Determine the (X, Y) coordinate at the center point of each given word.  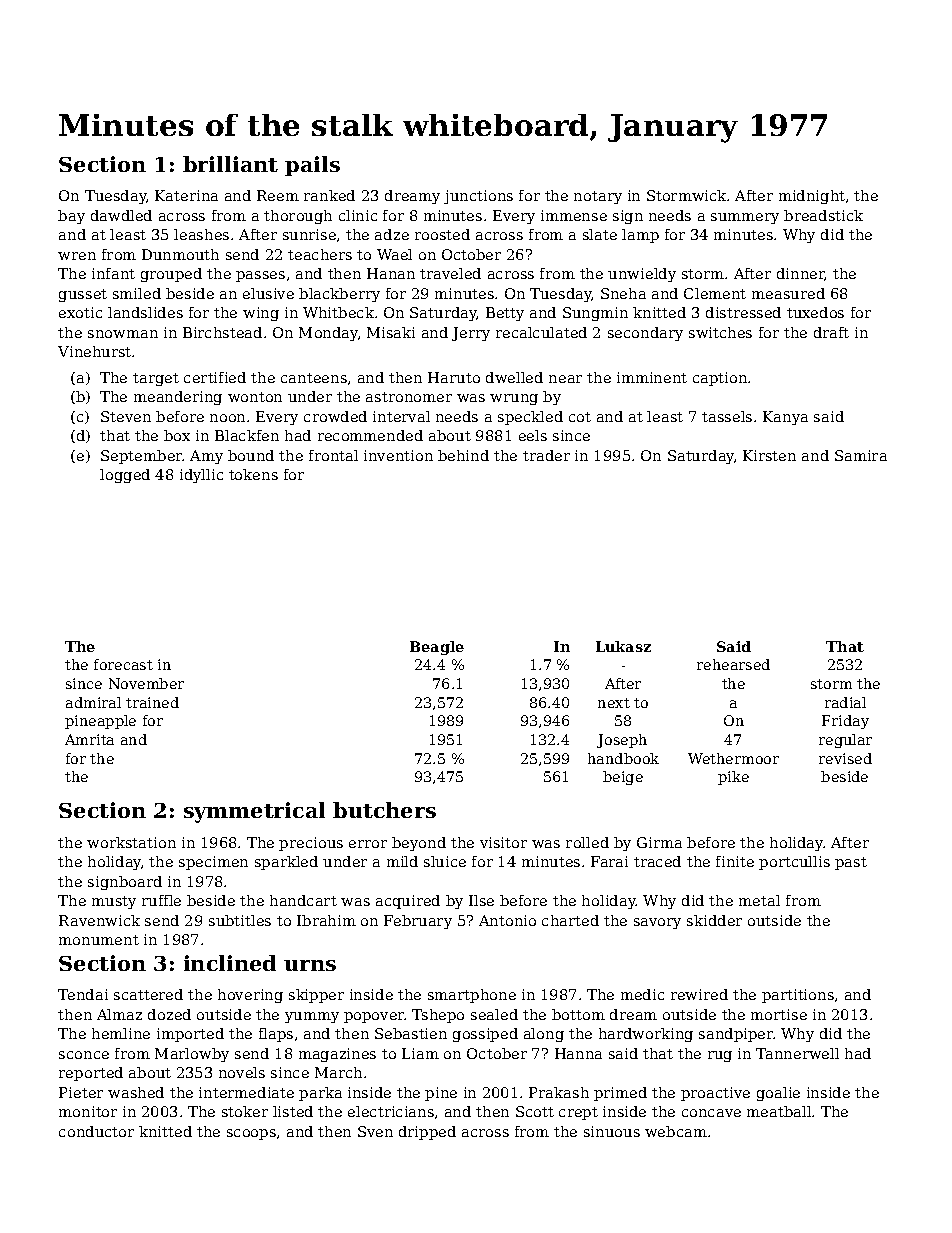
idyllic (201, 476)
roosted (442, 234)
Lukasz (623, 646)
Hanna (578, 1053)
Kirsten (769, 455)
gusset (83, 295)
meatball (779, 1111)
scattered (148, 994)
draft (831, 332)
